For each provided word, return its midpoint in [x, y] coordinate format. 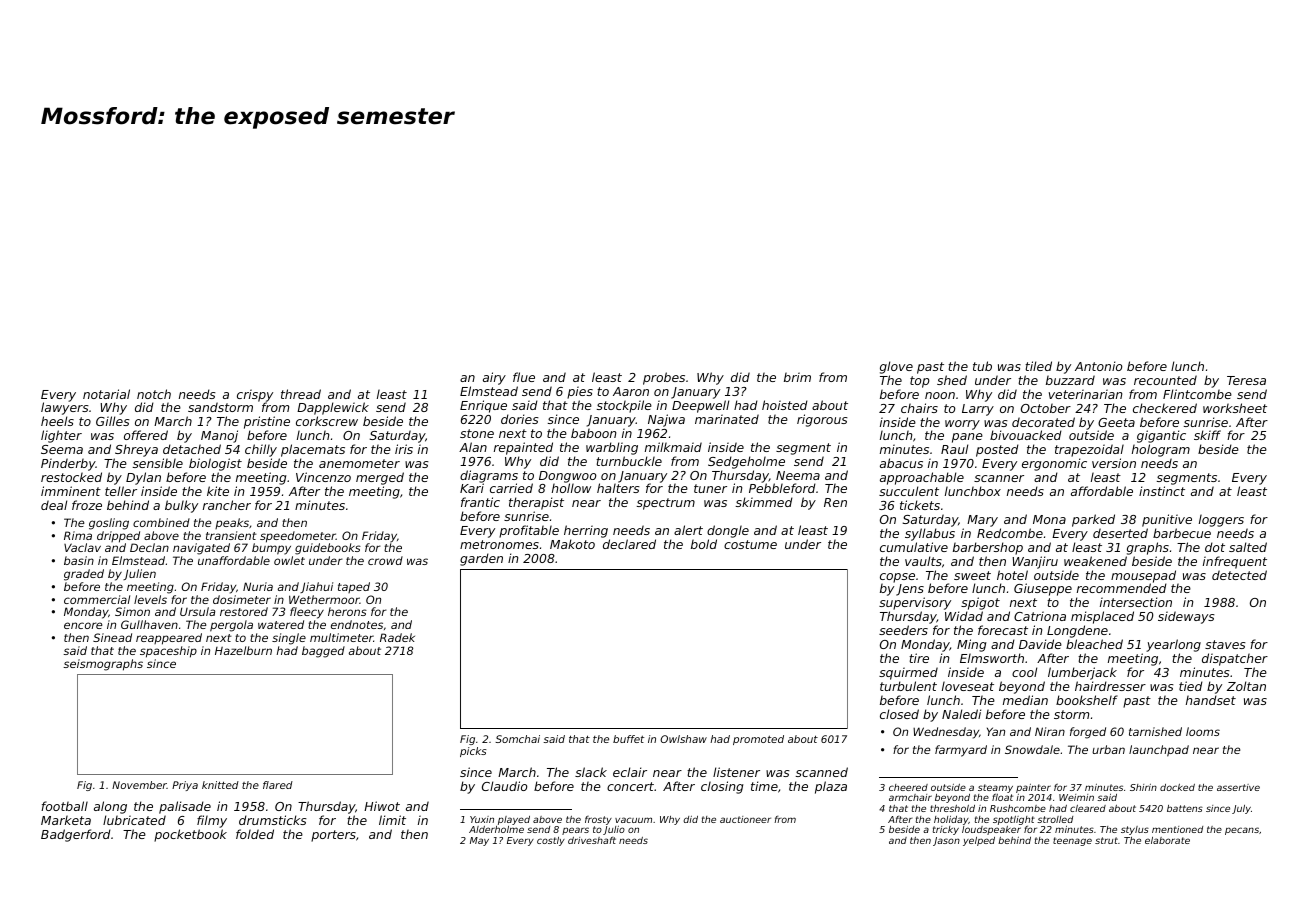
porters [333, 836]
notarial [106, 394]
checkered [1165, 408]
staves [1225, 644]
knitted [220, 785]
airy [494, 378]
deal [54, 505]
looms [1203, 731]
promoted [758, 740]
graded [84, 575]
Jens [910, 590]
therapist [536, 503]
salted [1248, 547]
